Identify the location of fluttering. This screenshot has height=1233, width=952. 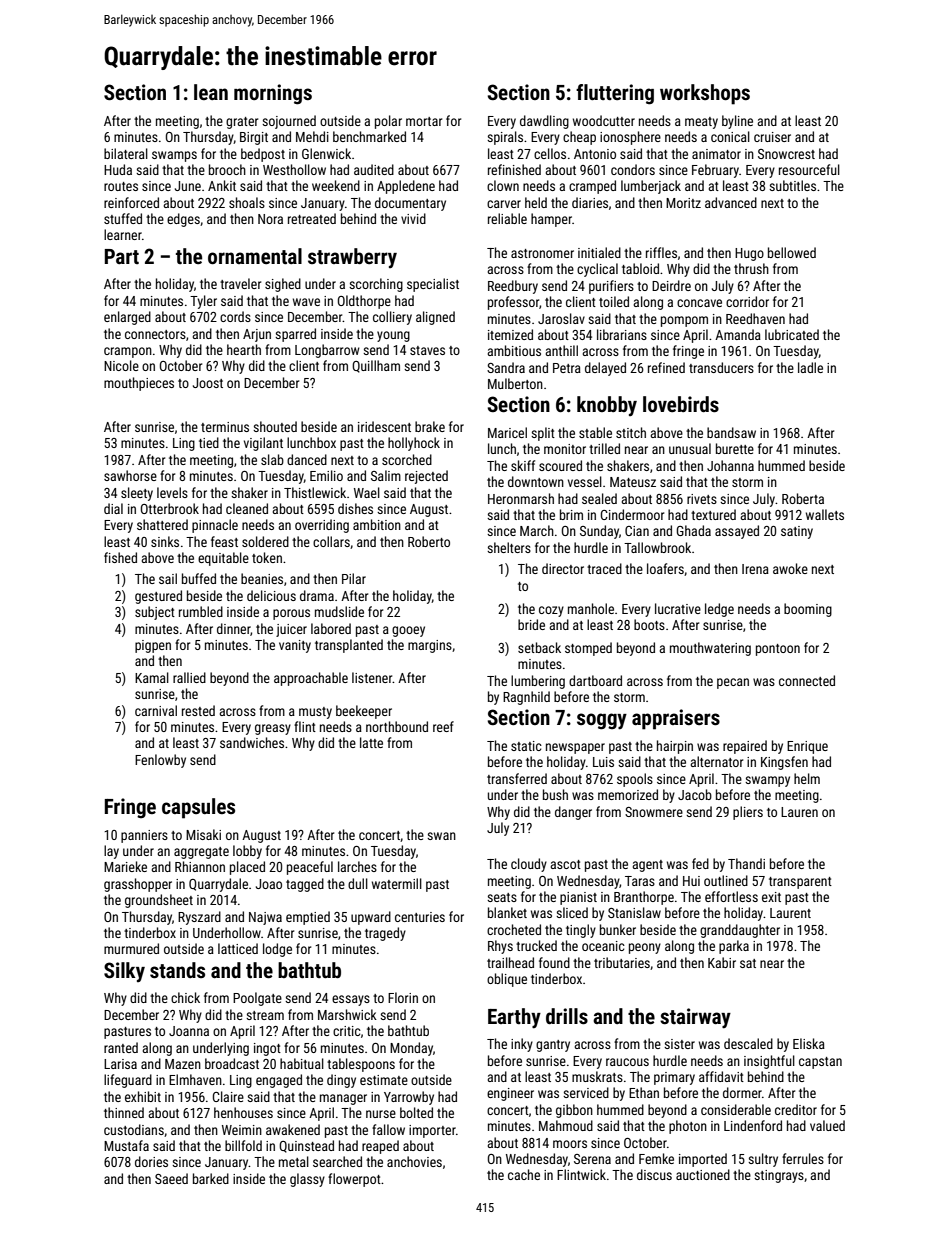
(615, 94).
